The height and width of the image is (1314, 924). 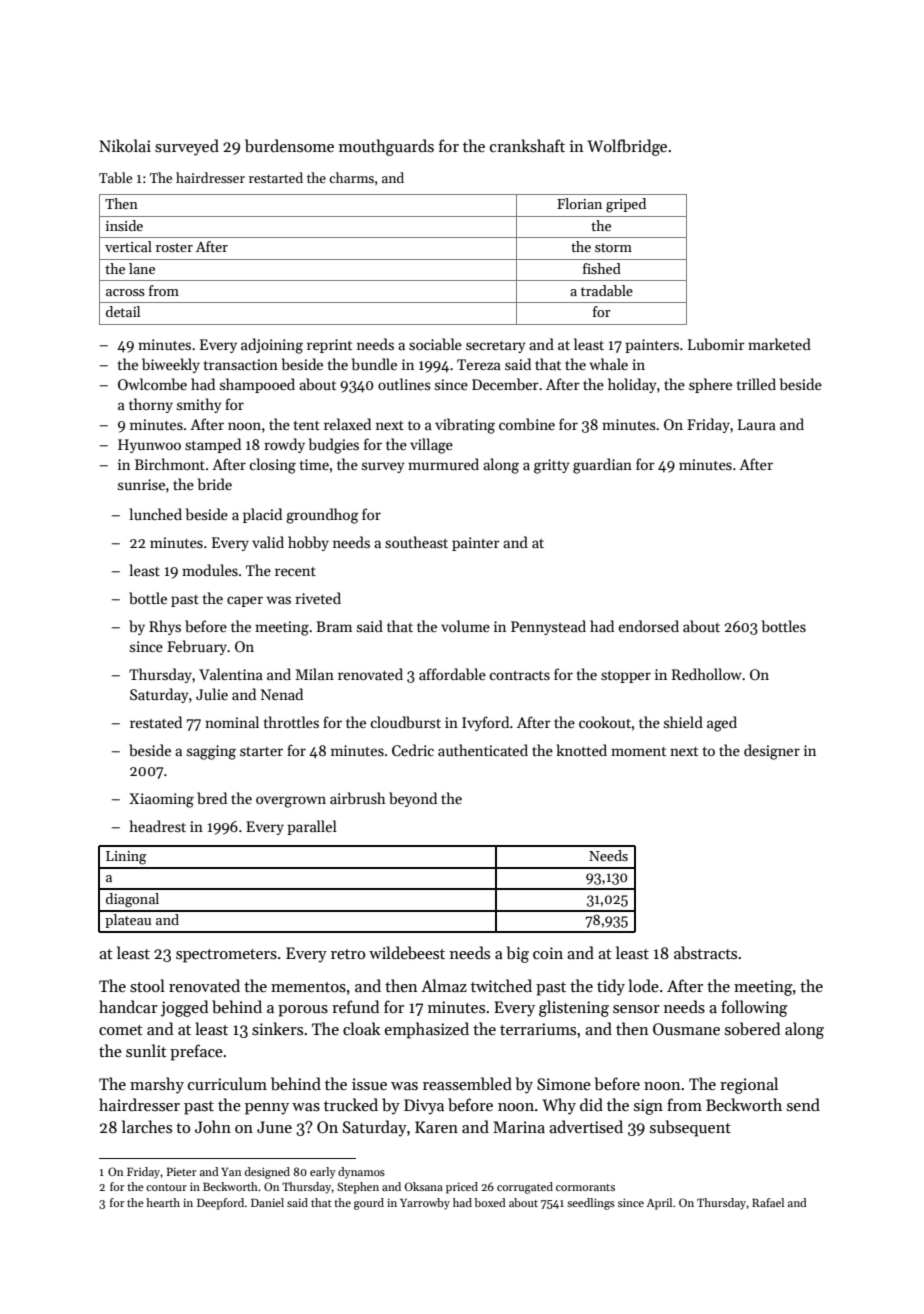 I want to click on Hyunwoo, so click(x=149, y=446).
